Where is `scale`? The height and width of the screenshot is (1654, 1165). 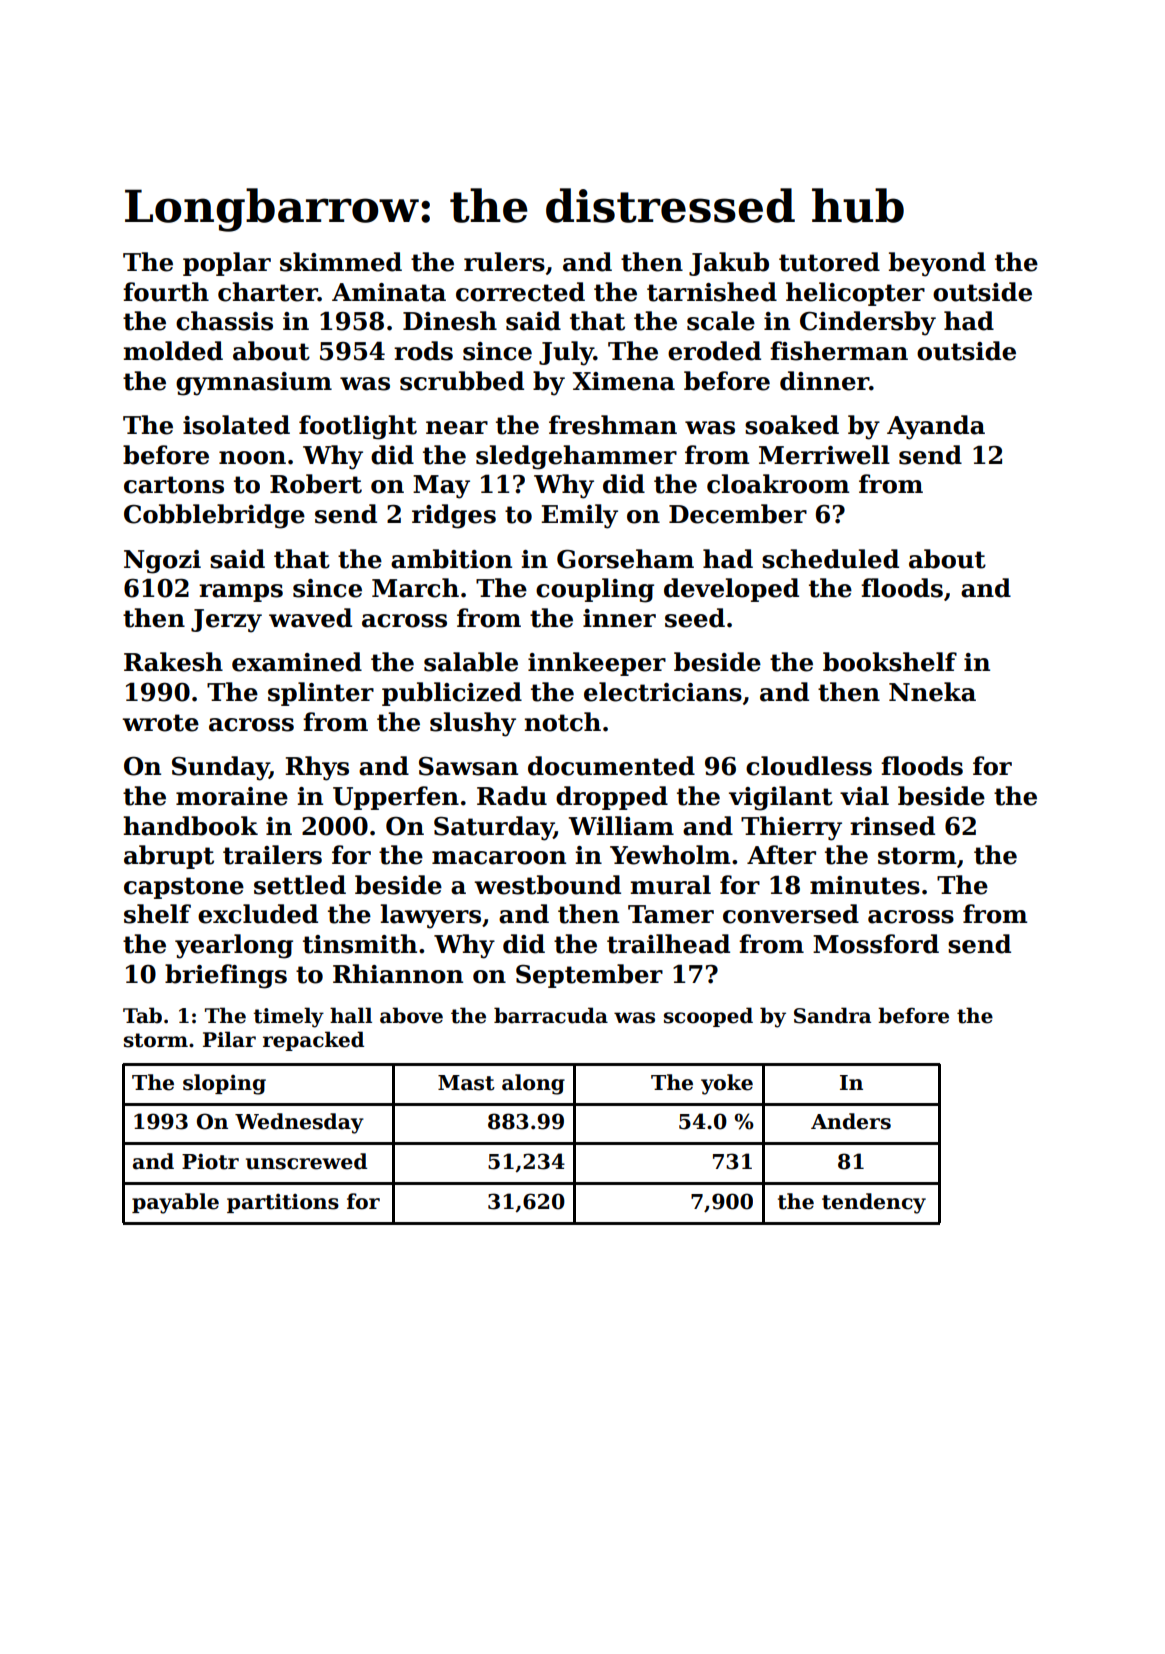
scale is located at coordinates (721, 321).
